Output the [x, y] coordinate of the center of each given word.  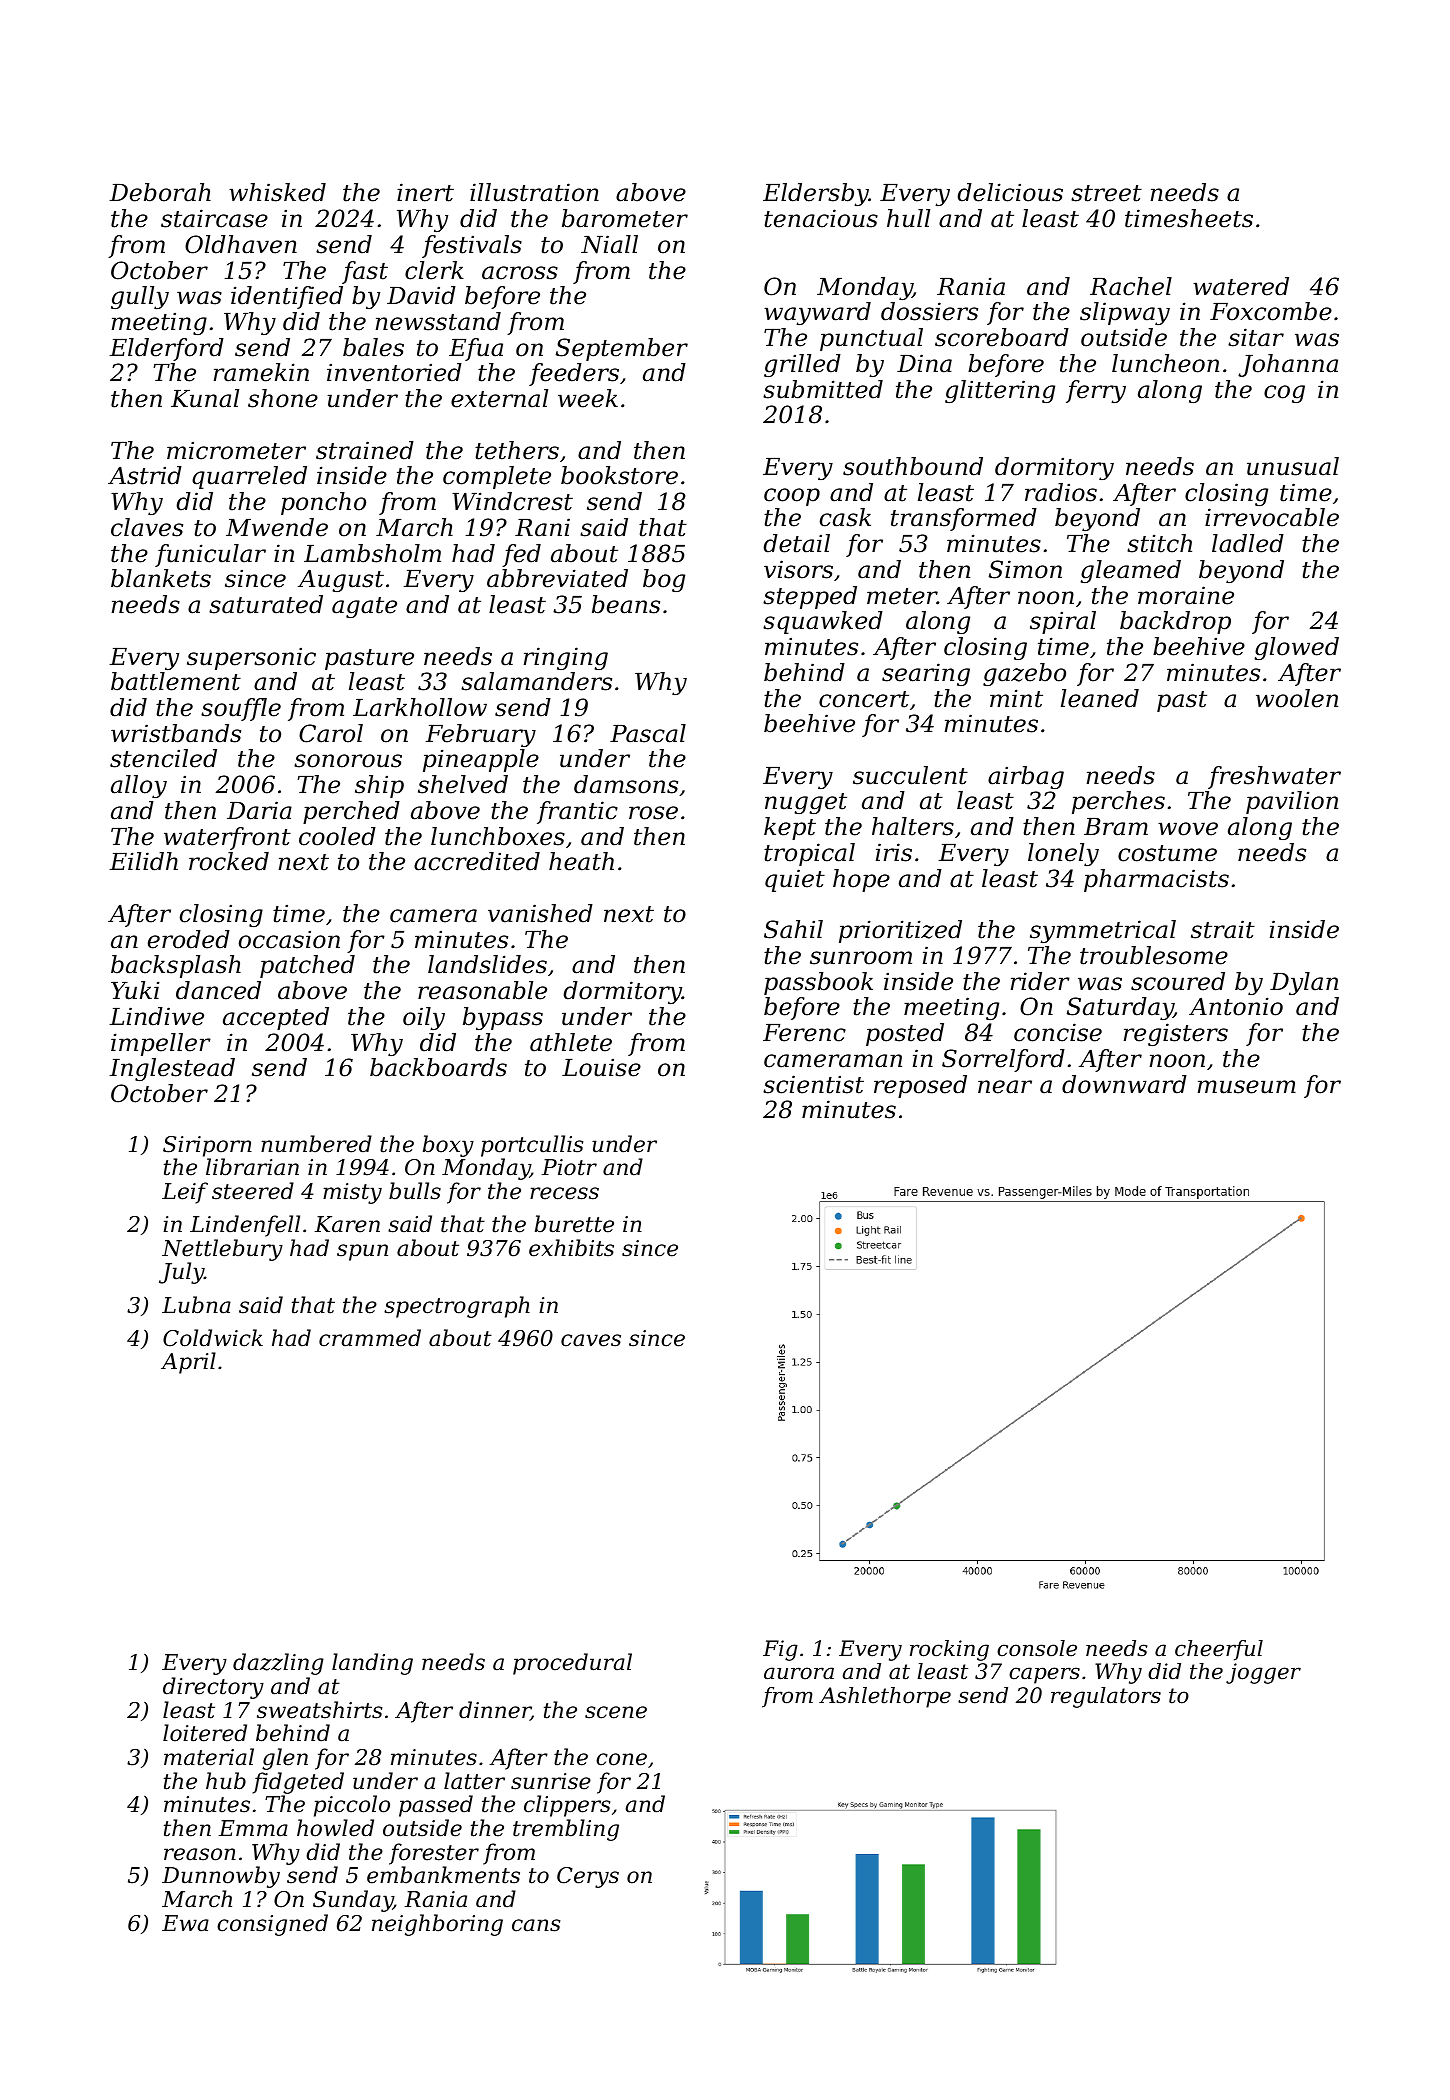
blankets [161, 578]
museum [1247, 1087]
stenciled [163, 758]
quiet [795, 880]
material [209, 1757]
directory [213, 1688]
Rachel [1131, 286]
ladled [1248, 543]
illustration [534, 192]
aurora [799, 1673]
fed [521, 555]
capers [1044, 1675]
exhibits [571, 1248]
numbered [316, 1144]
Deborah [160, 192]
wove [1188, 829]
